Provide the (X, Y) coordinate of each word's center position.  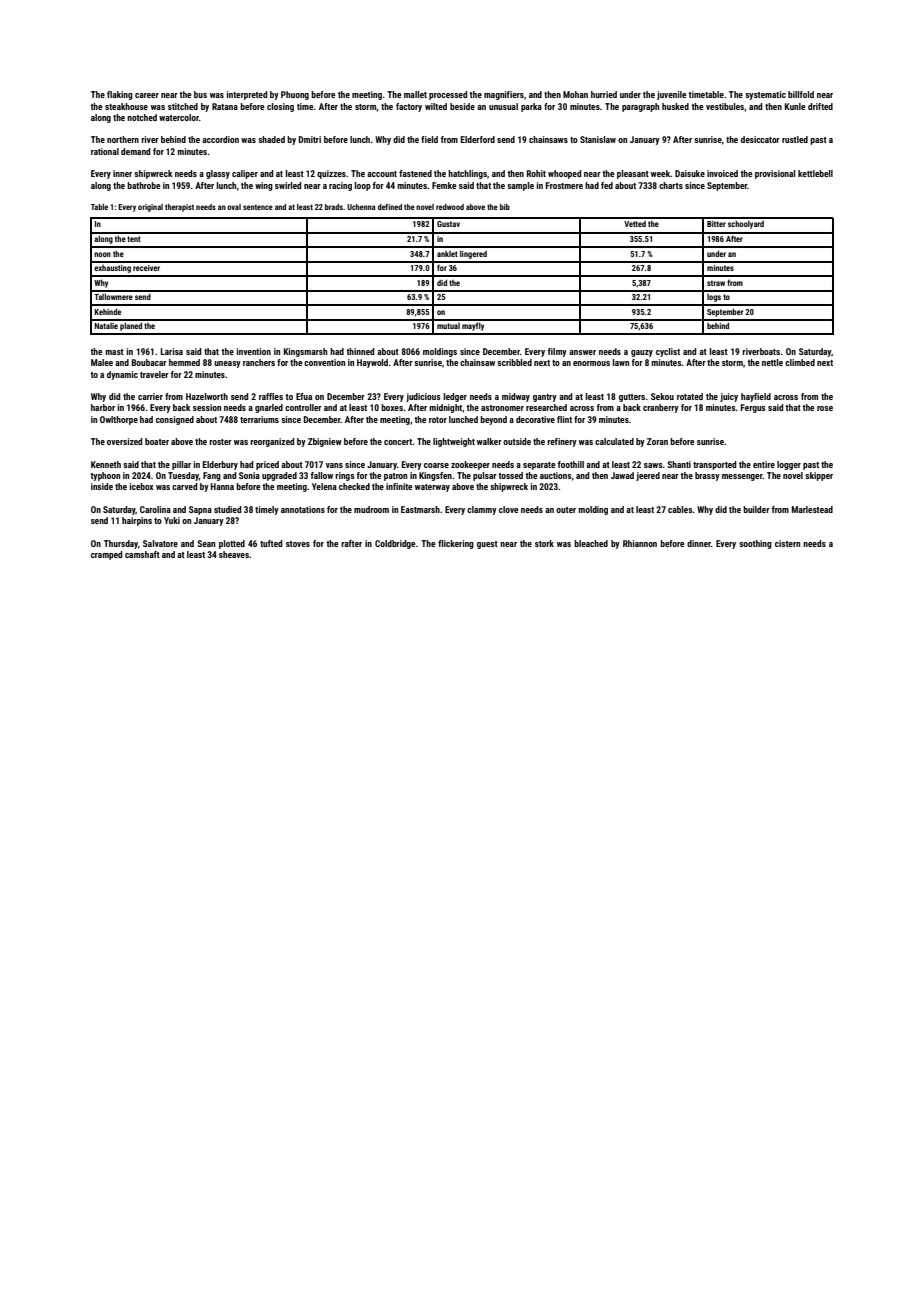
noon (102, 254)
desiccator (760, 139)
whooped (564, 174)
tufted (271, 543)
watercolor (179, 117)
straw (716, 283)
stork (544, 543)
